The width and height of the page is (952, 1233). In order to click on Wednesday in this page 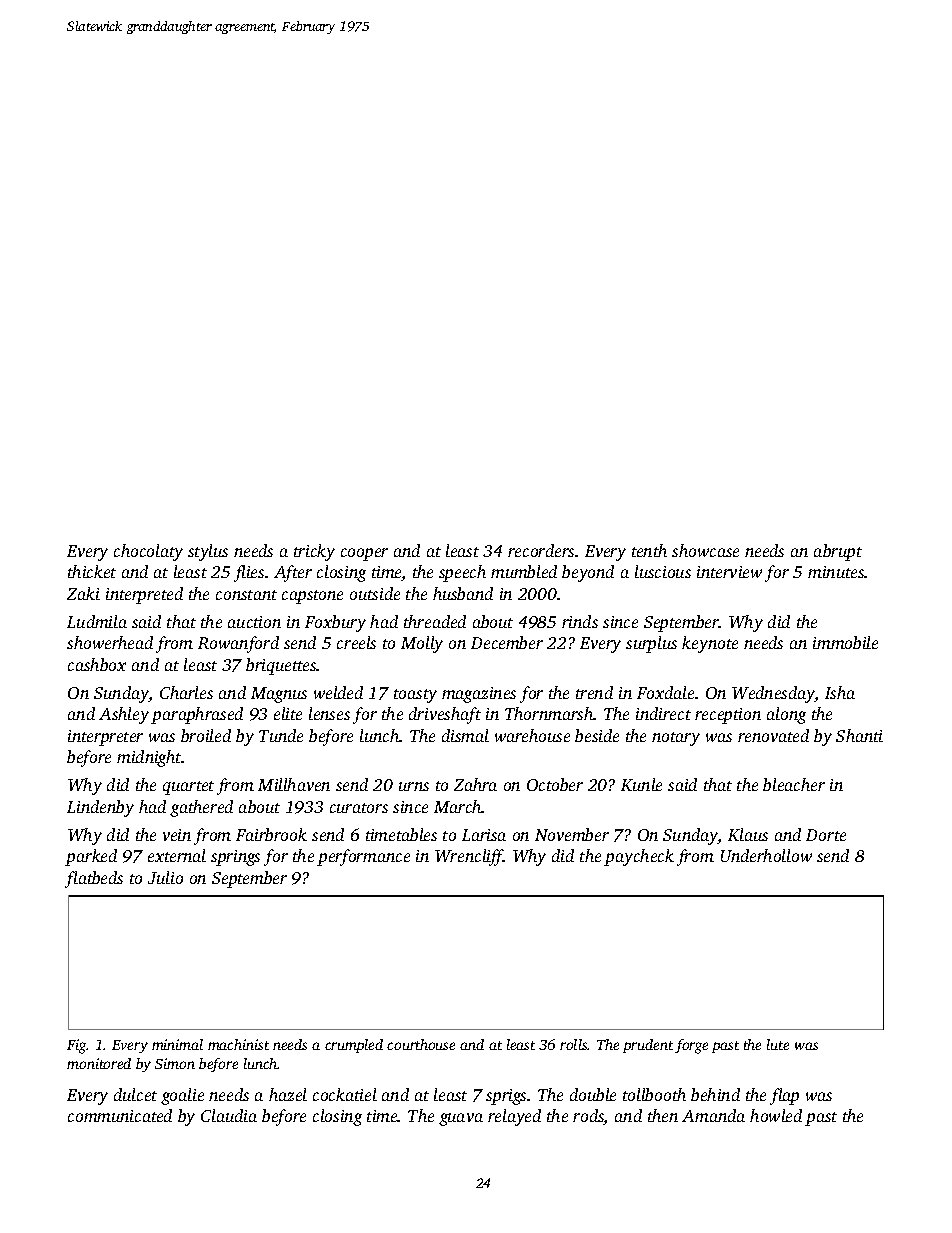, I will do `click(773, 694)`.
